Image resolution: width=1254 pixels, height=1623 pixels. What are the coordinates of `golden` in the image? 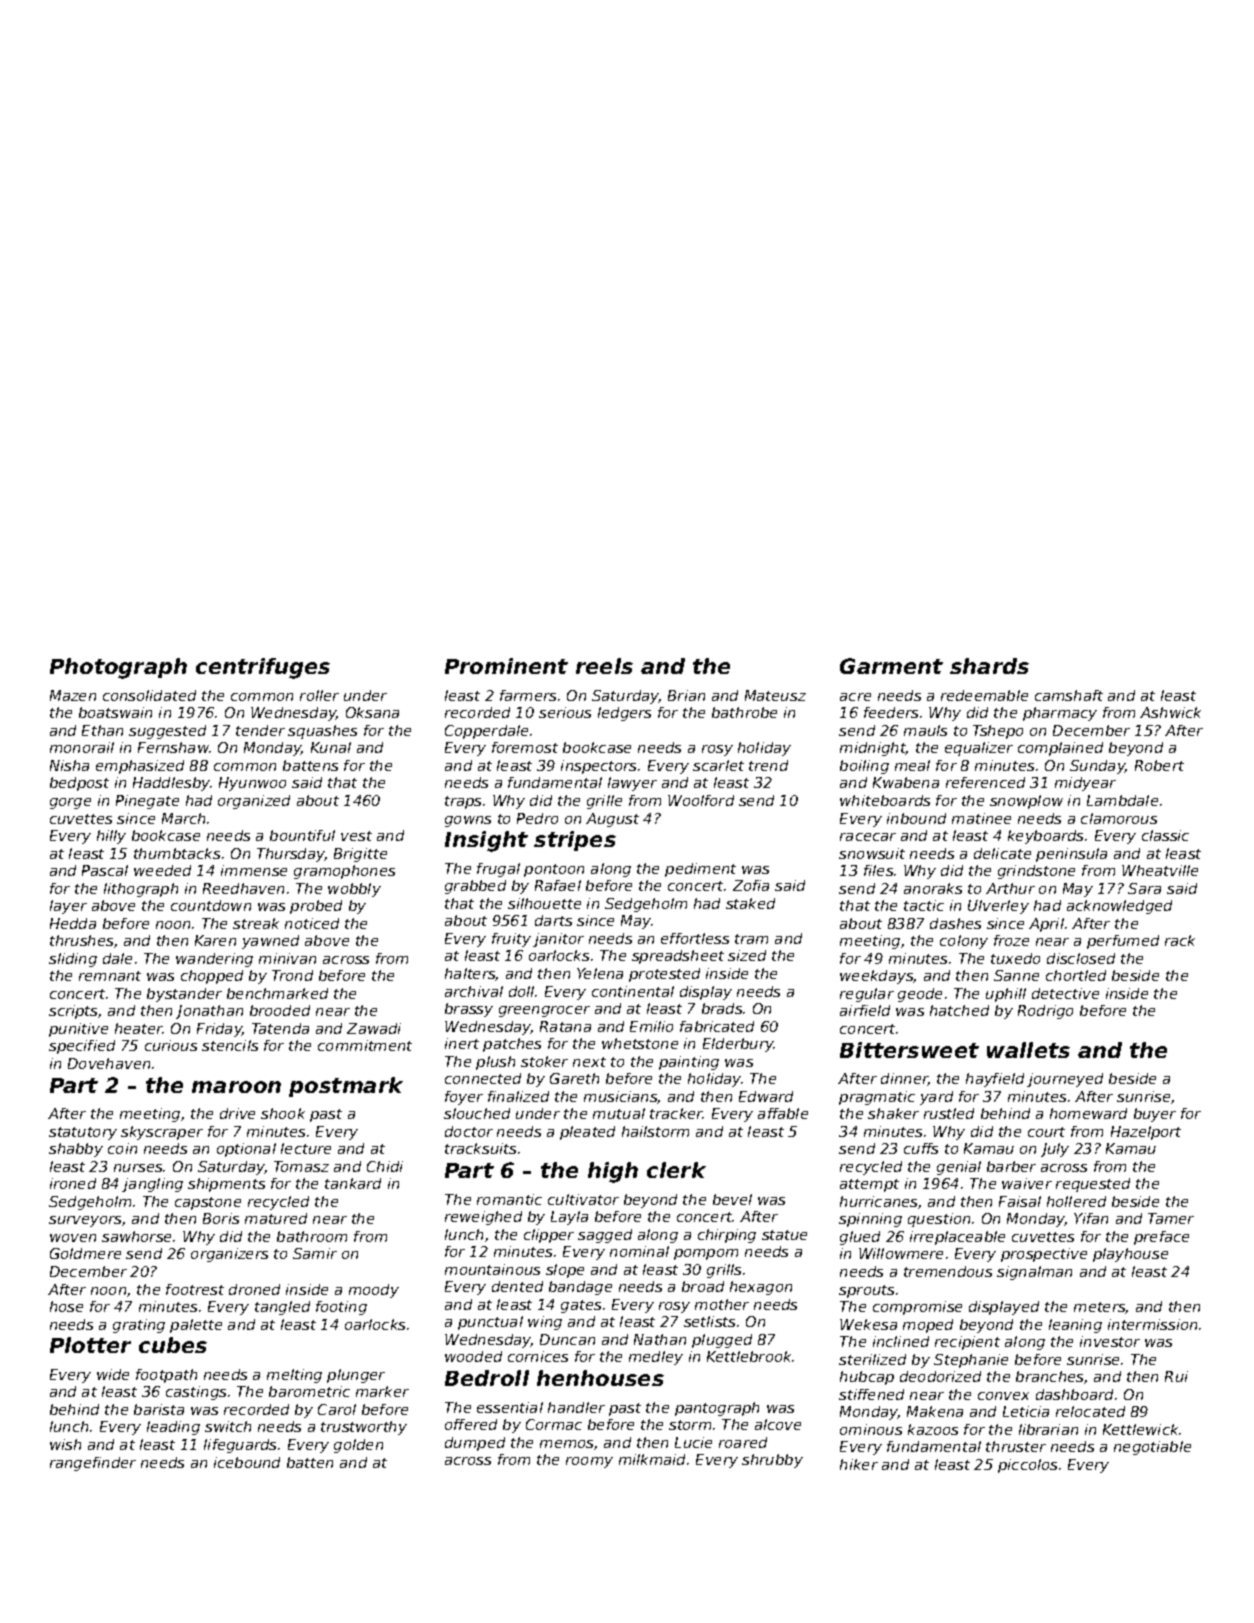 It's located at (358, 1446).
